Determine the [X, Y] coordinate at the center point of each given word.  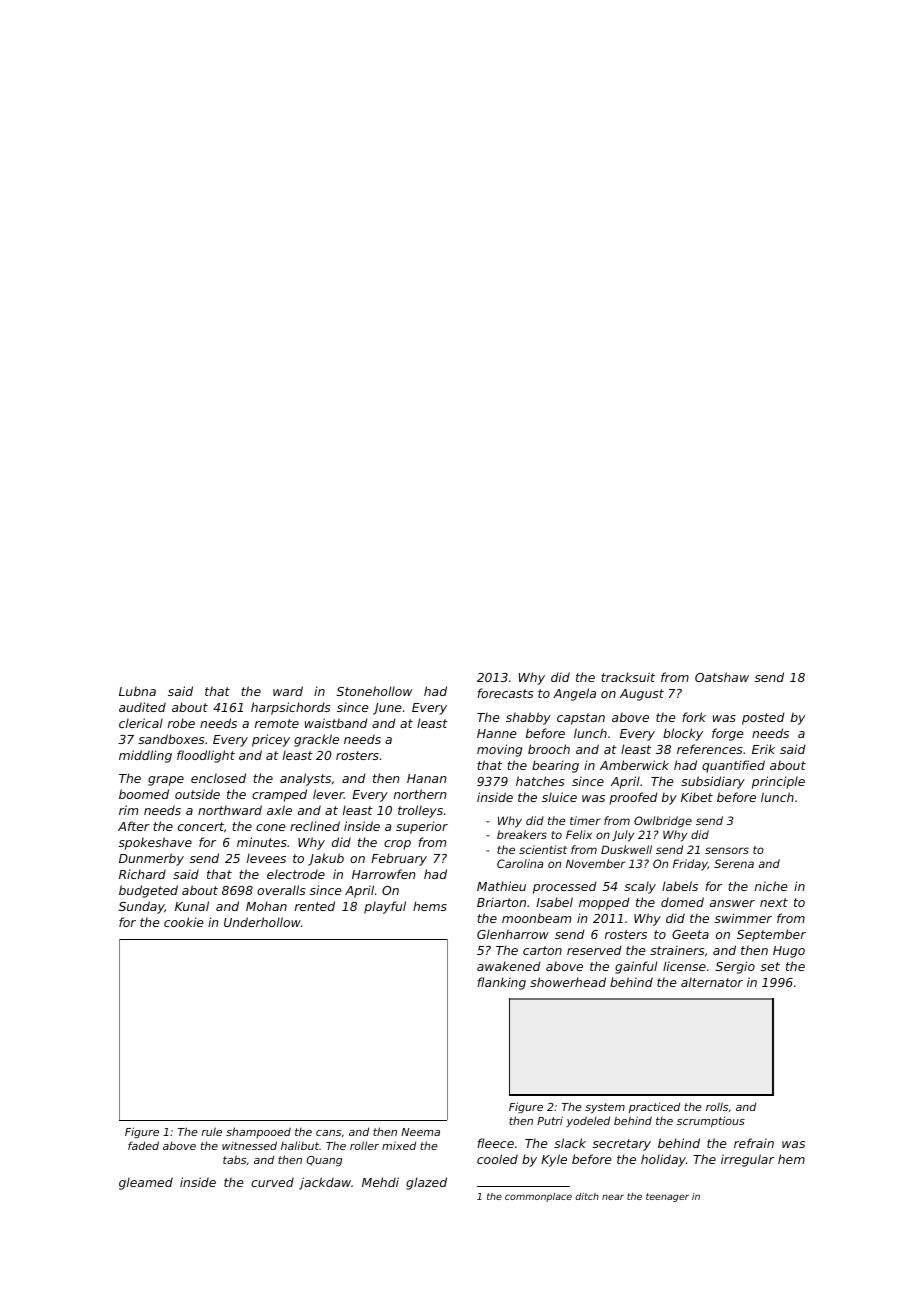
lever [328, 794]
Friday [690, 865]
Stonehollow [374, 691]
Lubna [137, 691]
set [770, 966]
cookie [184, 922]
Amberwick [634, 765]
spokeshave [155, 843]
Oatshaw [722, 677]
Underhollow [262, 922]
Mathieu [501, 886]
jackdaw [325, 1183]
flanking [501, 983]
